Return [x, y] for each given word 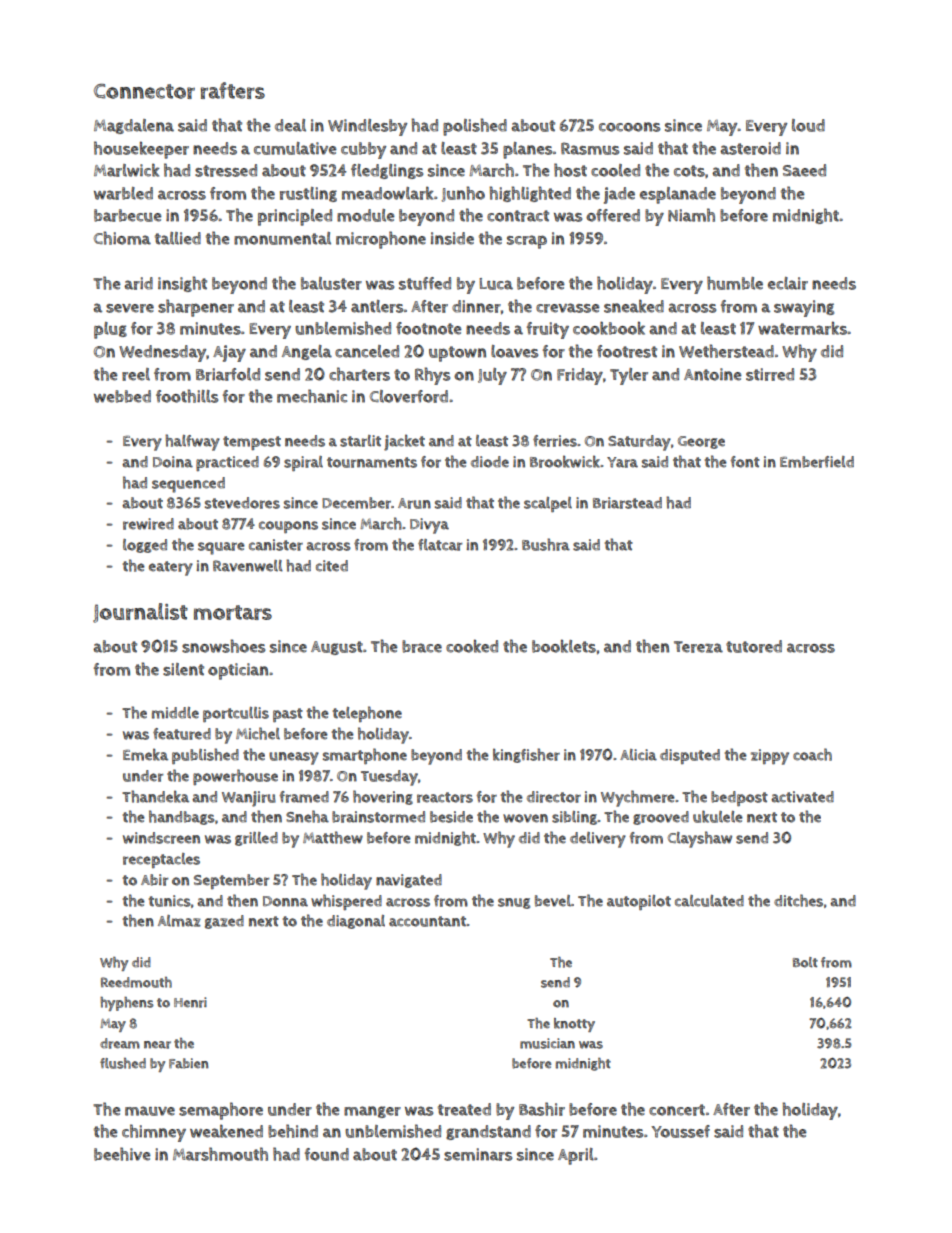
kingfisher [526, 755]
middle [175, 713]
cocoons [629, 127]
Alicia [638, 755]
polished [475, 127]
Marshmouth [220, 1154]
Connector [144, 91]
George [701, 442]
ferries [555, 441]
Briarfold [228, 374]
